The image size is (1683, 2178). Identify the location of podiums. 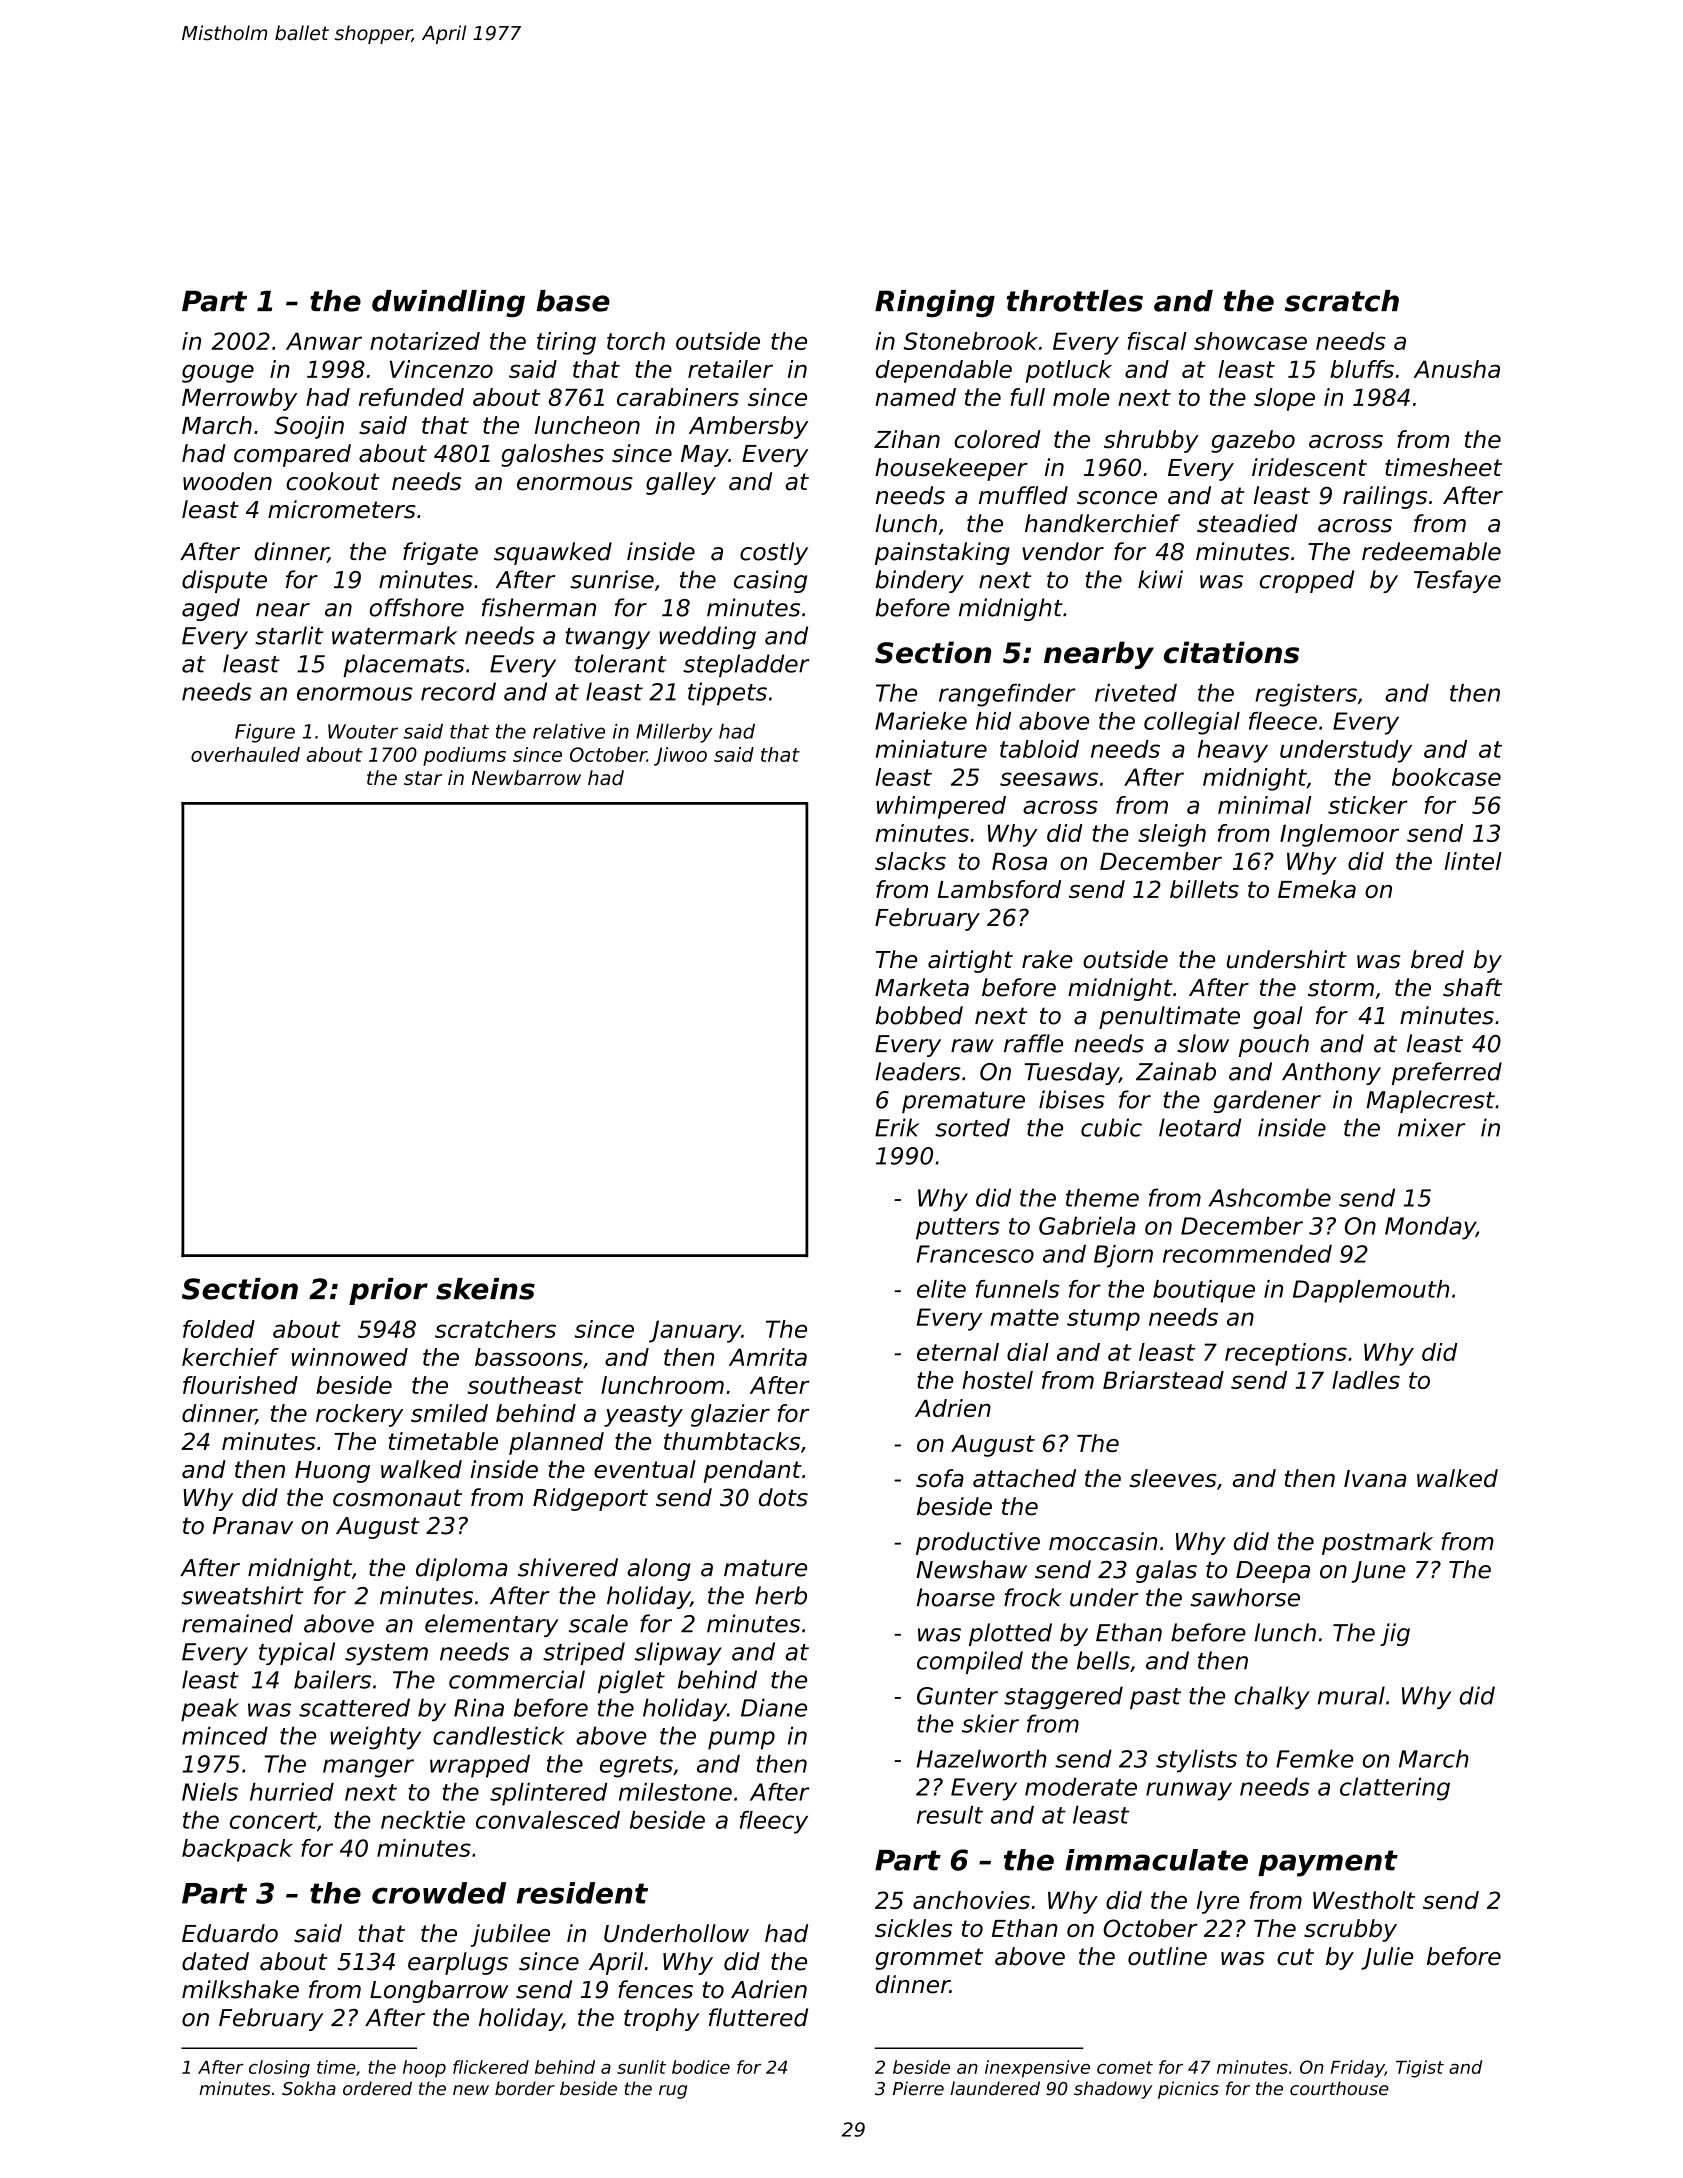
(464, 756).
